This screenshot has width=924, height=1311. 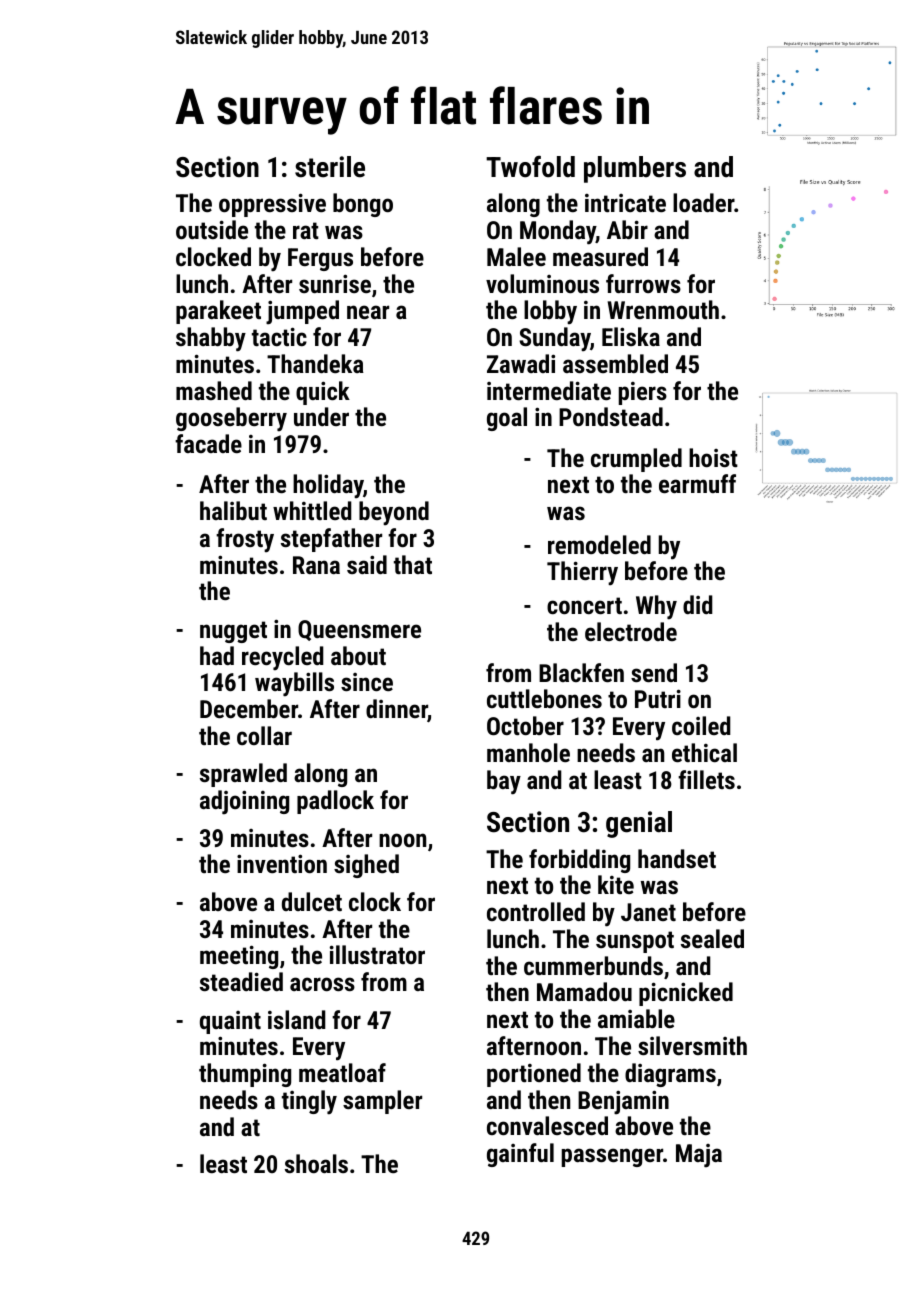 I want to click on jumped, so click(x=302, y=312).
